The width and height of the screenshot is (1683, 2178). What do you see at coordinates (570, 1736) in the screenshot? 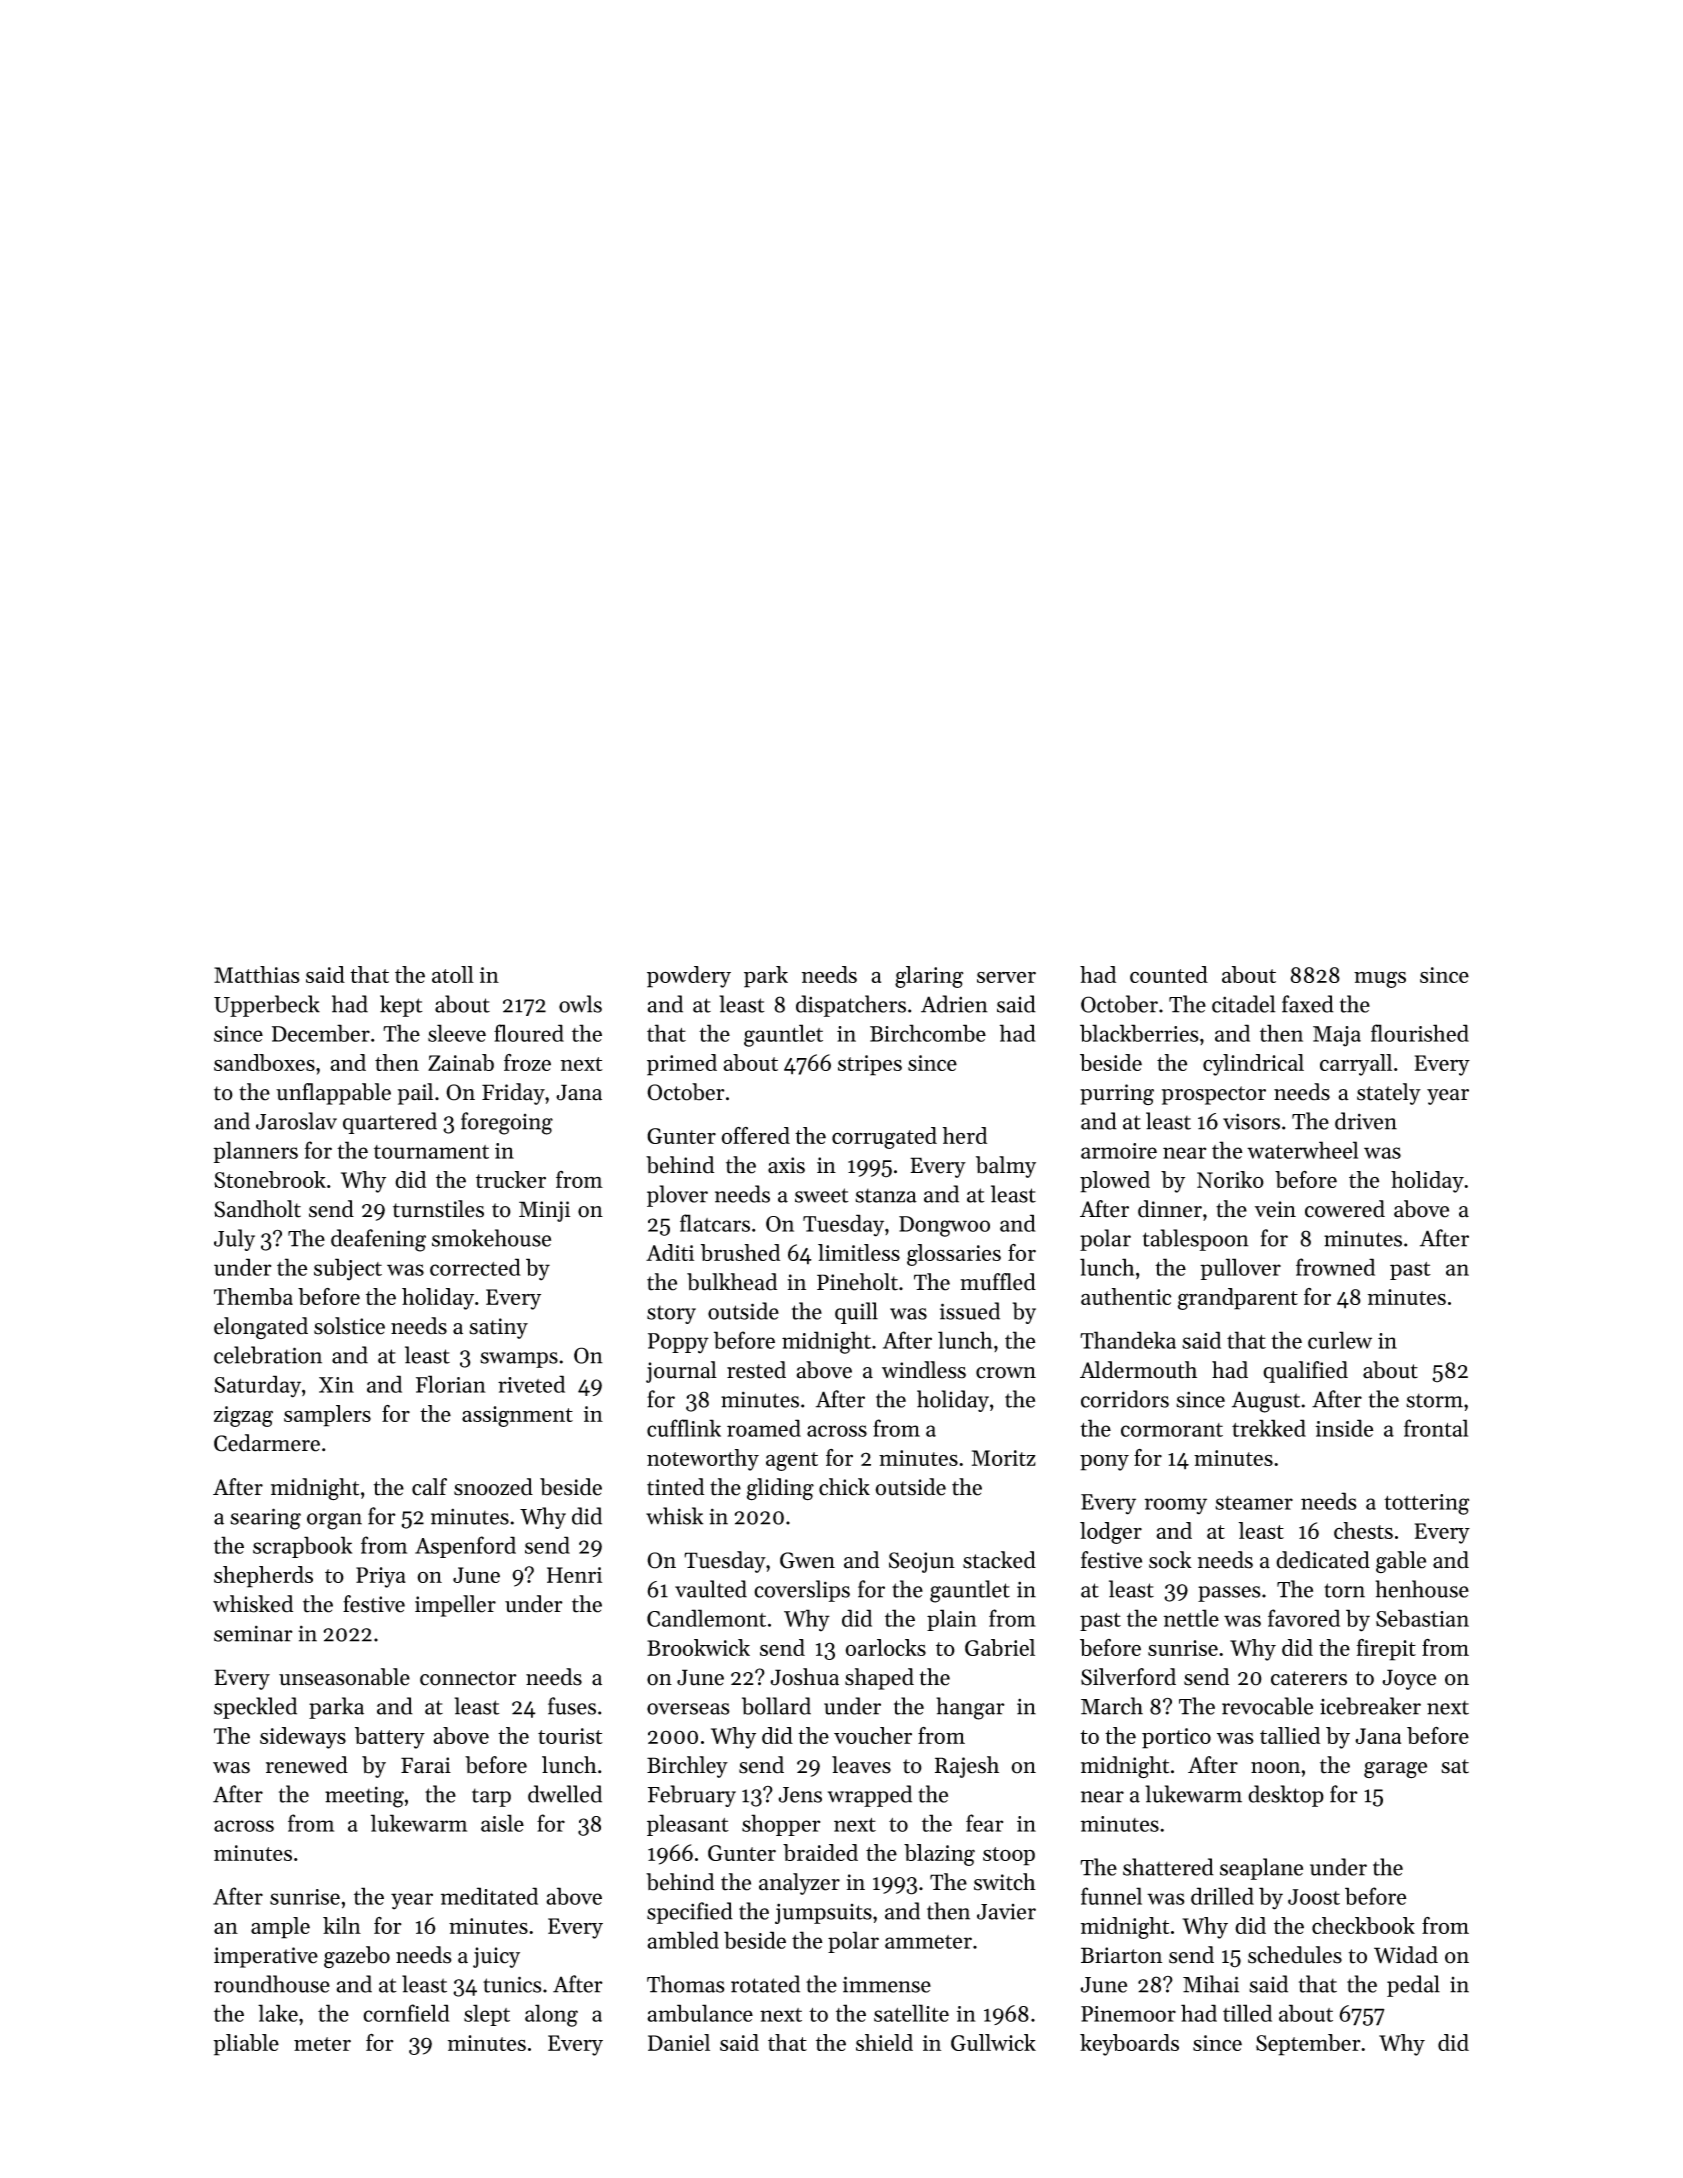
I see `tourist` at bounding box center [570, 1736].
